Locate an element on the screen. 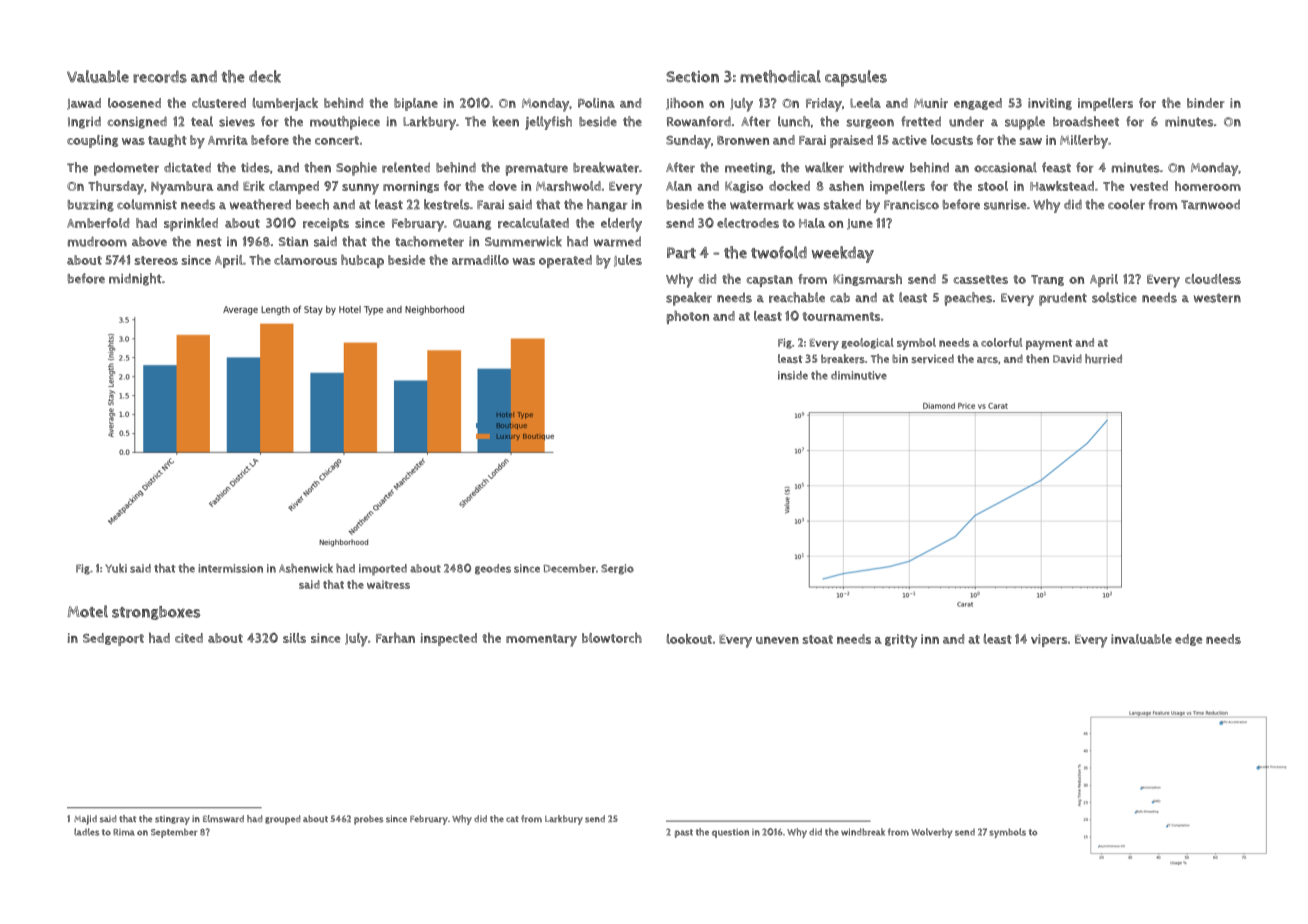  Wolverby is located at coordinates (931, 833).
